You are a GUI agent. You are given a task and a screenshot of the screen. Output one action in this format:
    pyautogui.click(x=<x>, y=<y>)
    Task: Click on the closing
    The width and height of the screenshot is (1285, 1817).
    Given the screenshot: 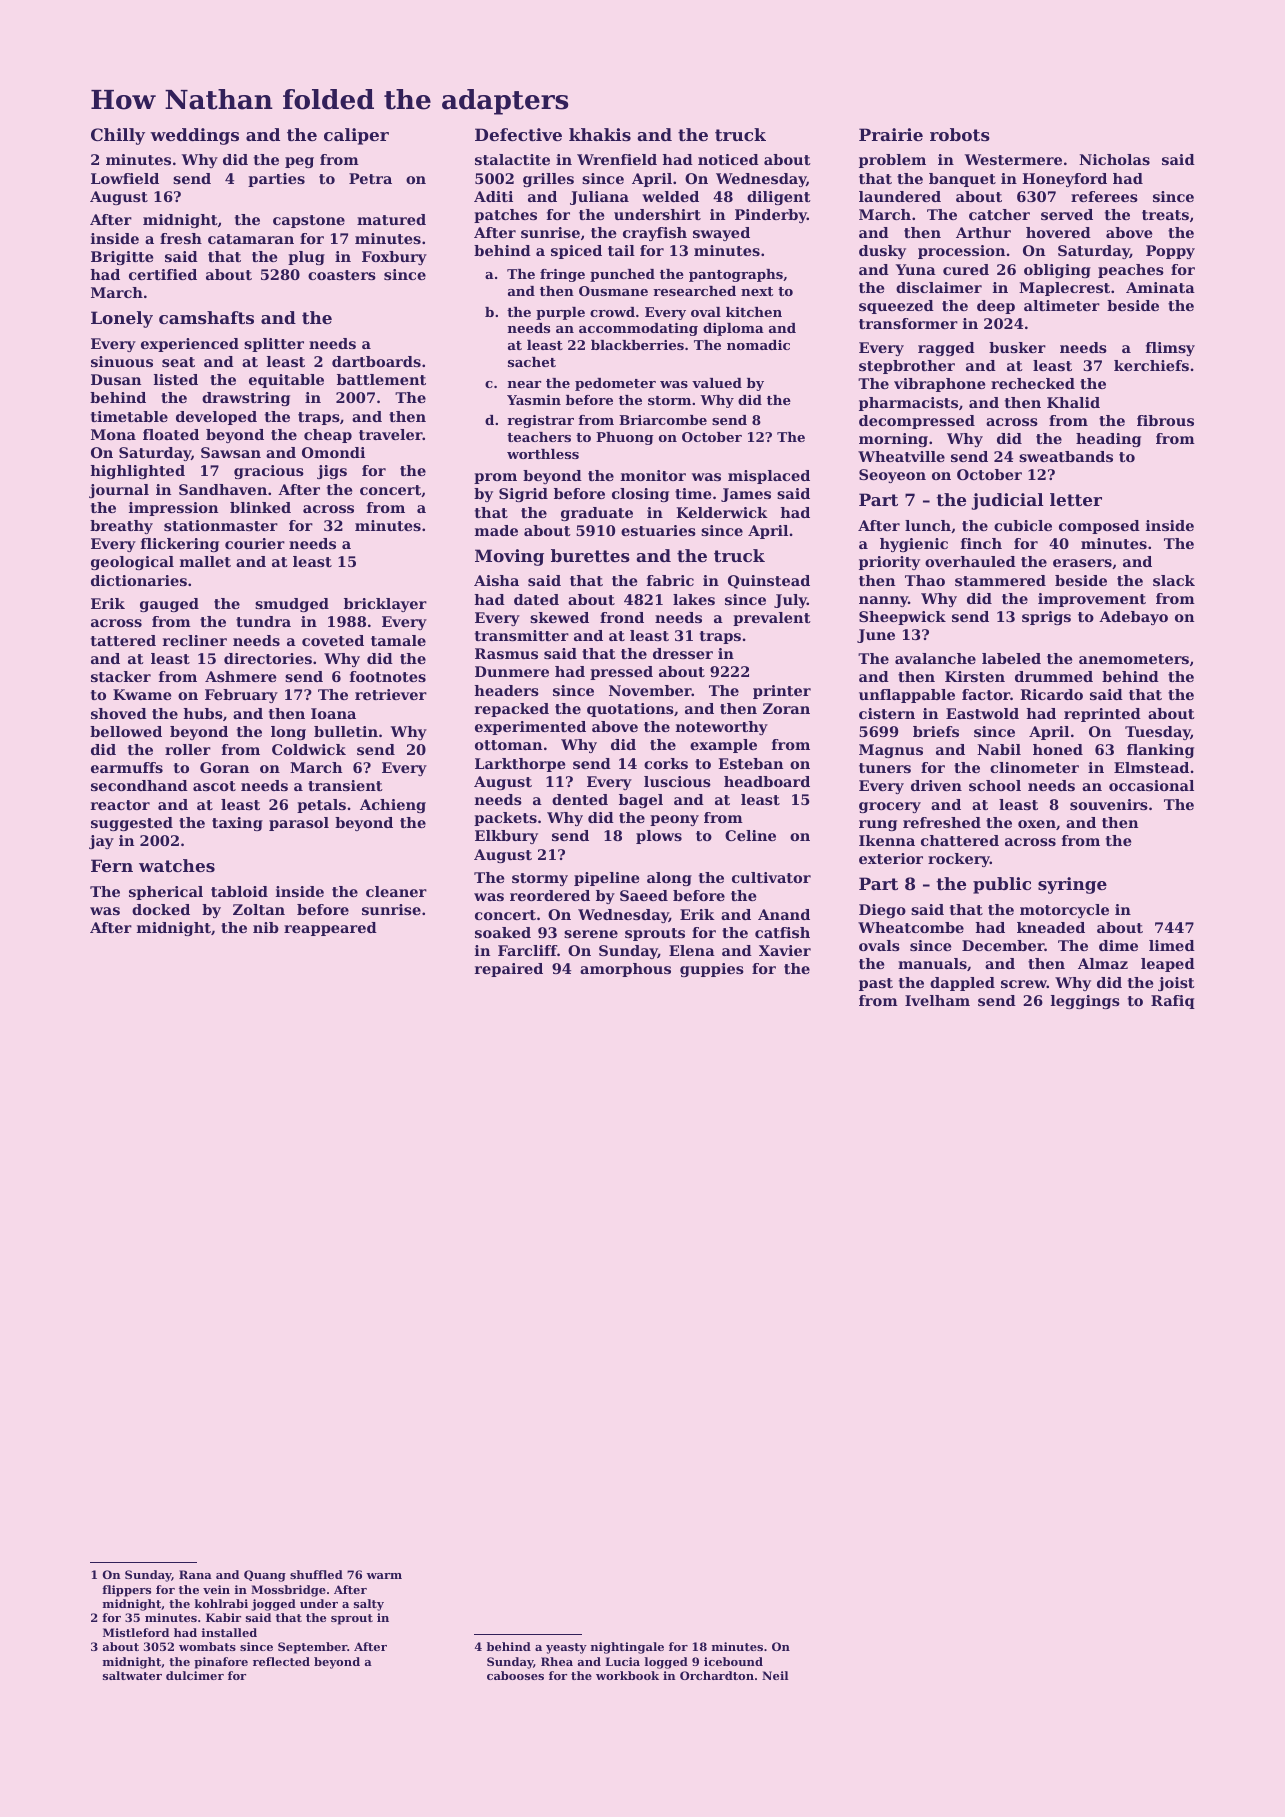 What is the action you would take?
    pyautogui.click(x=640, y=495)
